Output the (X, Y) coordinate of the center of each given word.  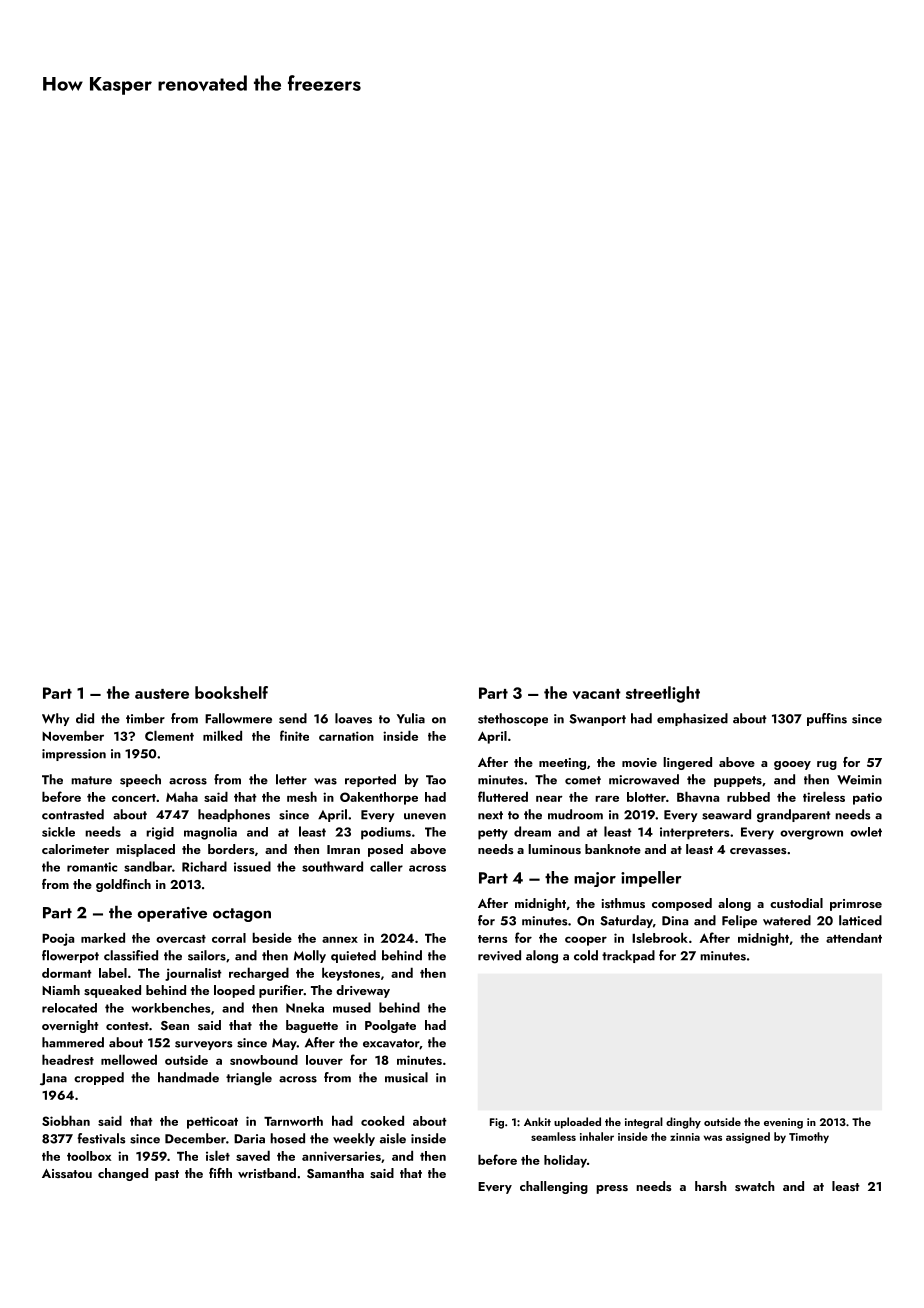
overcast (181, 939)
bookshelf (231, 692)
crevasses (758, 851)
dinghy (683, 1123)
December (195, 1138)
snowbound (264, 1060)
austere (162, 694)
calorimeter (75, 849)
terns (492, 939)
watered (787, 920)
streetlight (663, 694)
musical (406, 1077)
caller (386, 866)
